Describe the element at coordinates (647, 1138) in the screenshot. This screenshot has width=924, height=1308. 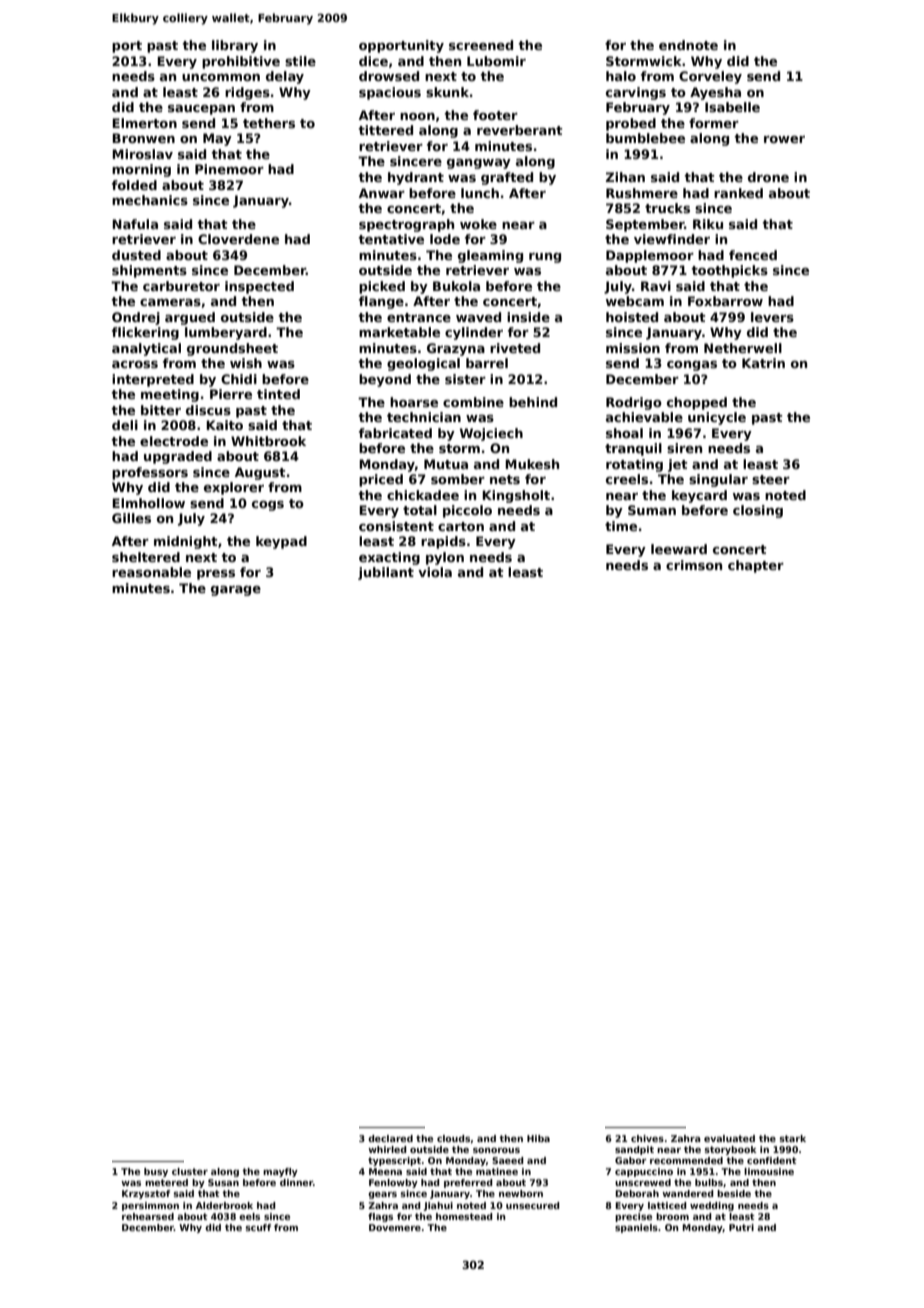
I see `chives` at that location.
